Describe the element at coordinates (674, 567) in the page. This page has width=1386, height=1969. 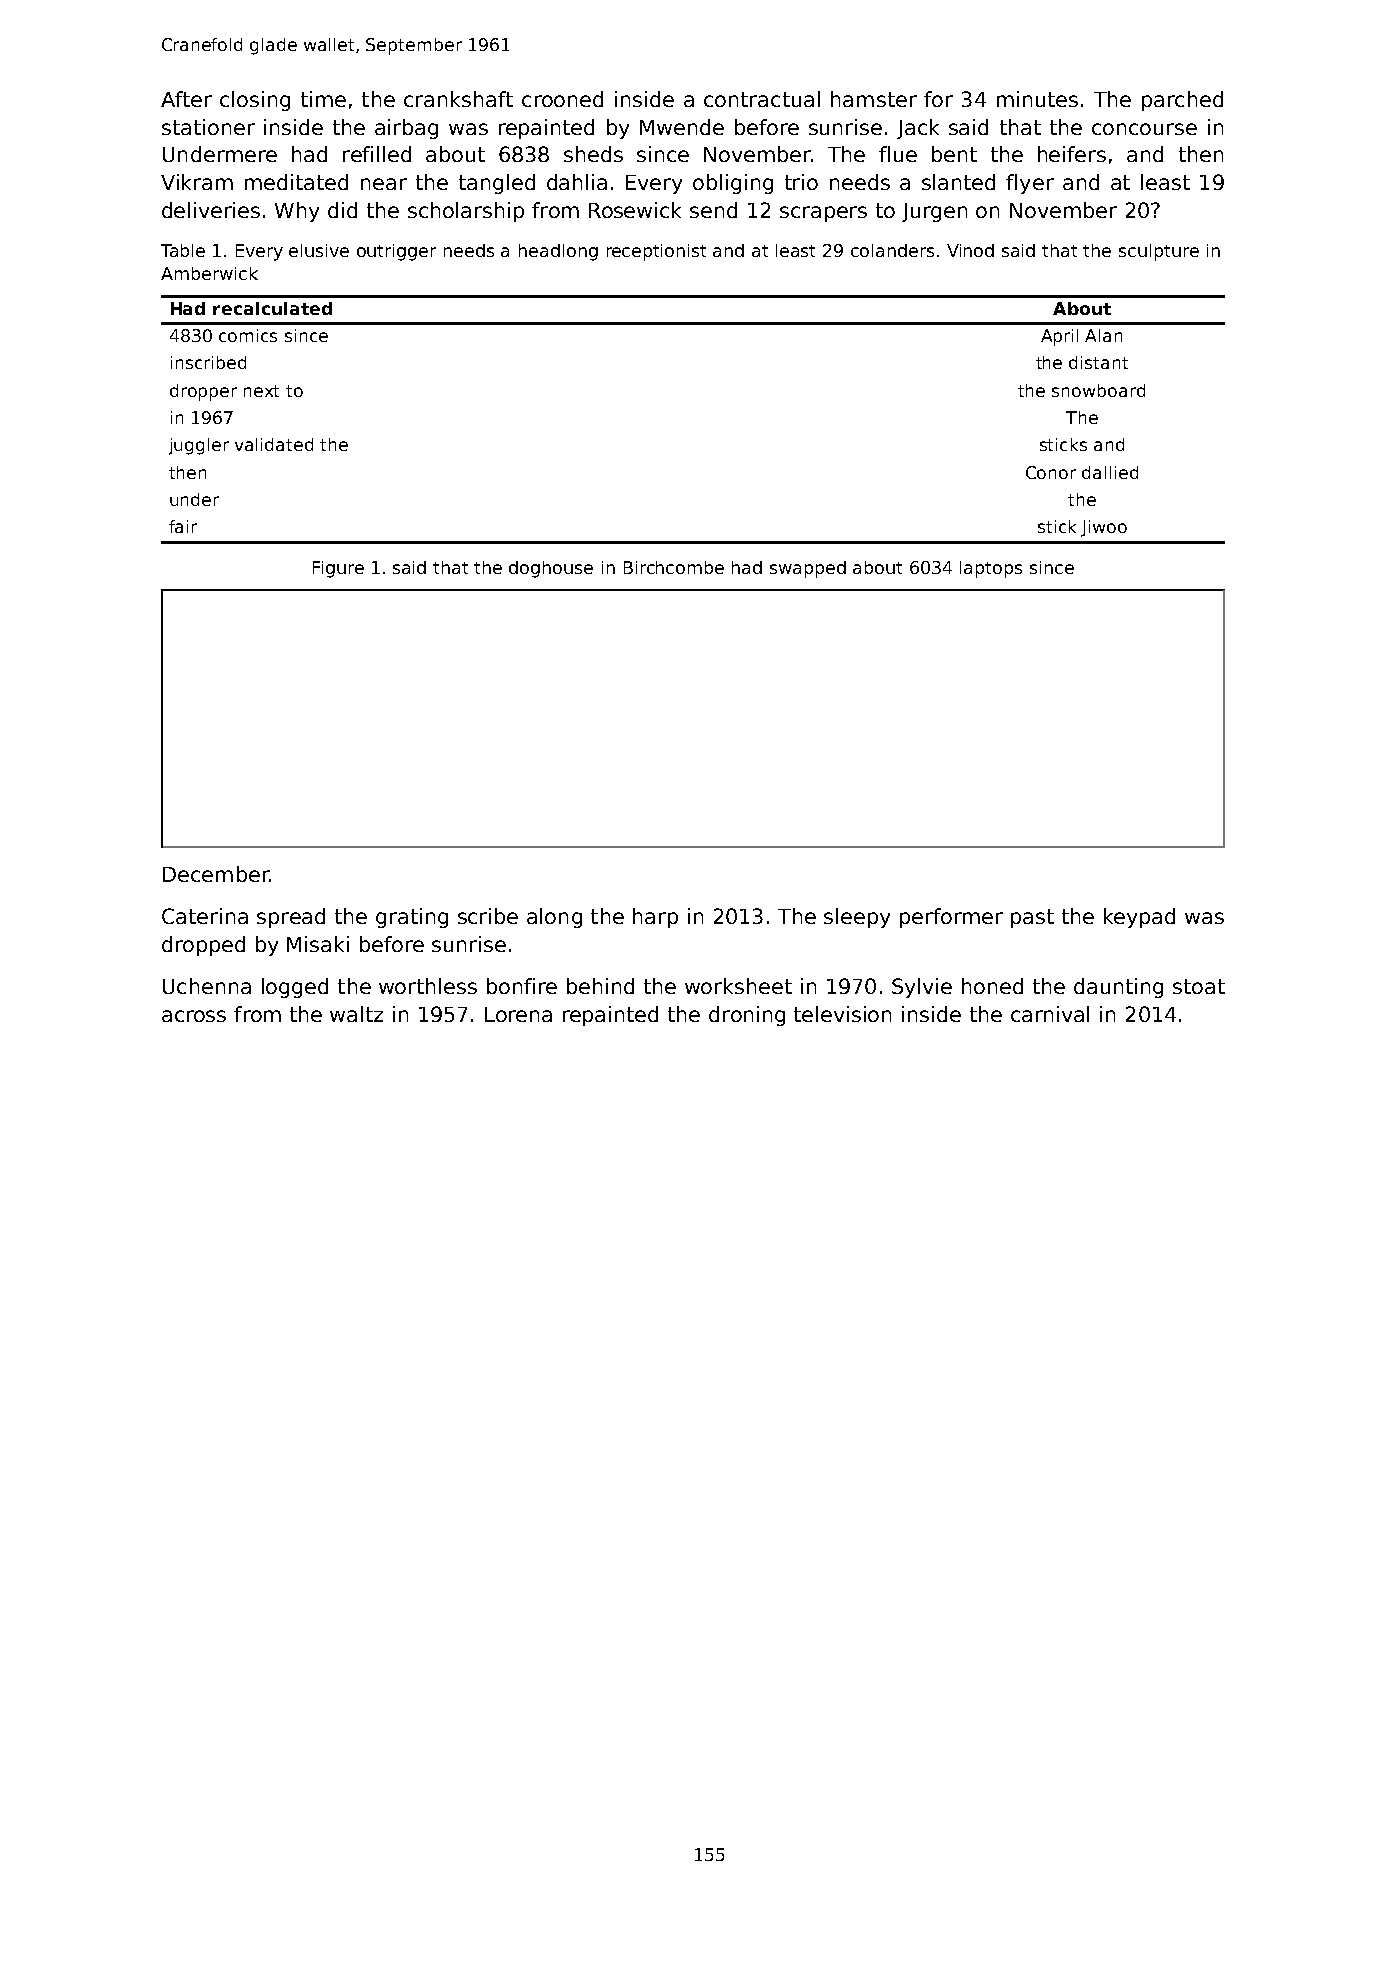
I see `Birchcombe` at that location.
